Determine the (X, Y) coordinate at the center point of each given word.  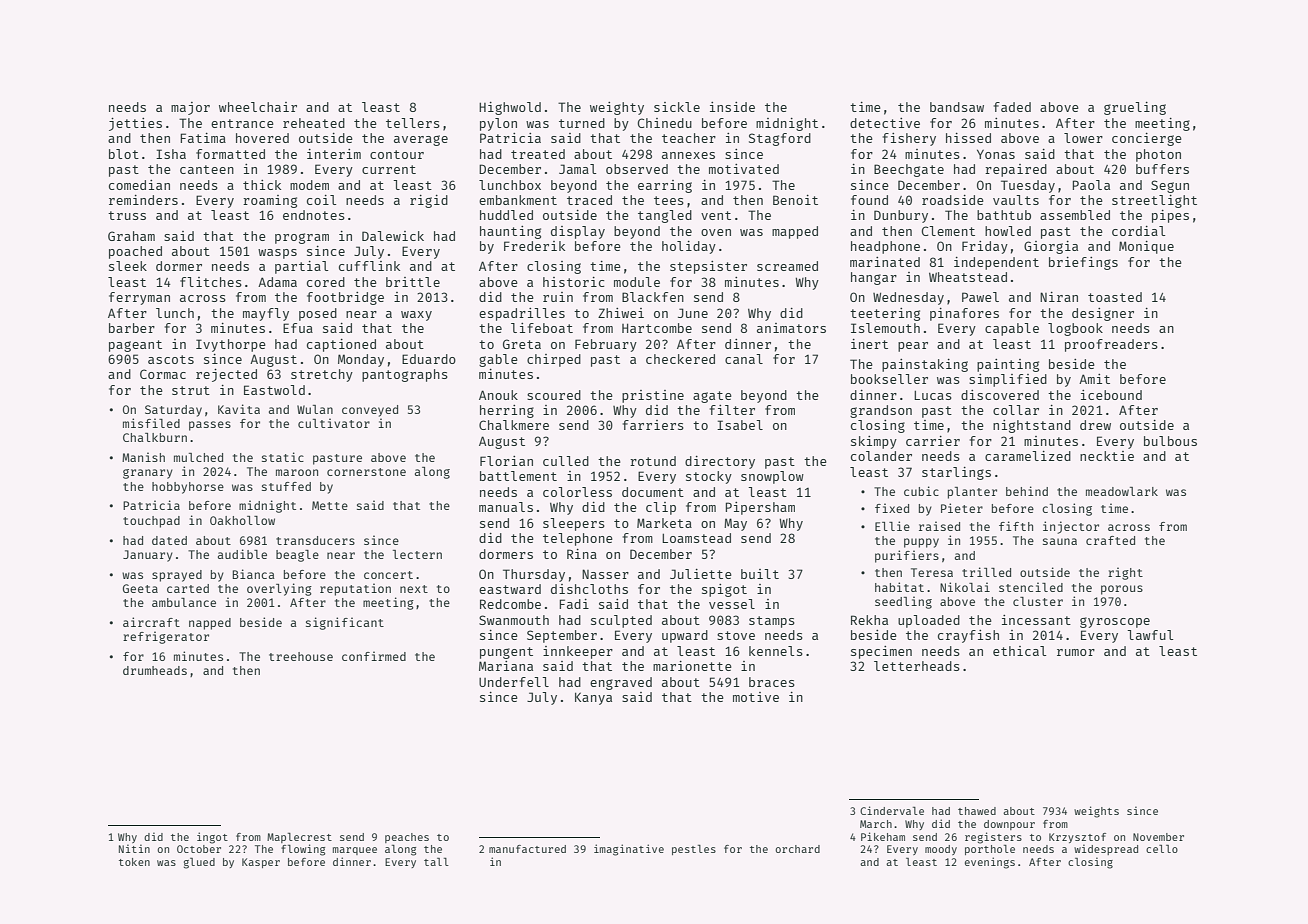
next (414, 589)
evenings (990, 863)
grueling (1135, 108)
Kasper (261, 863)
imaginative (629, 850)
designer (1103, 314)
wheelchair (258, 107)
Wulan (315, 409)
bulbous (1170, 441)
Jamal (577, 169)
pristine (653, 396)
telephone (578, 539)
